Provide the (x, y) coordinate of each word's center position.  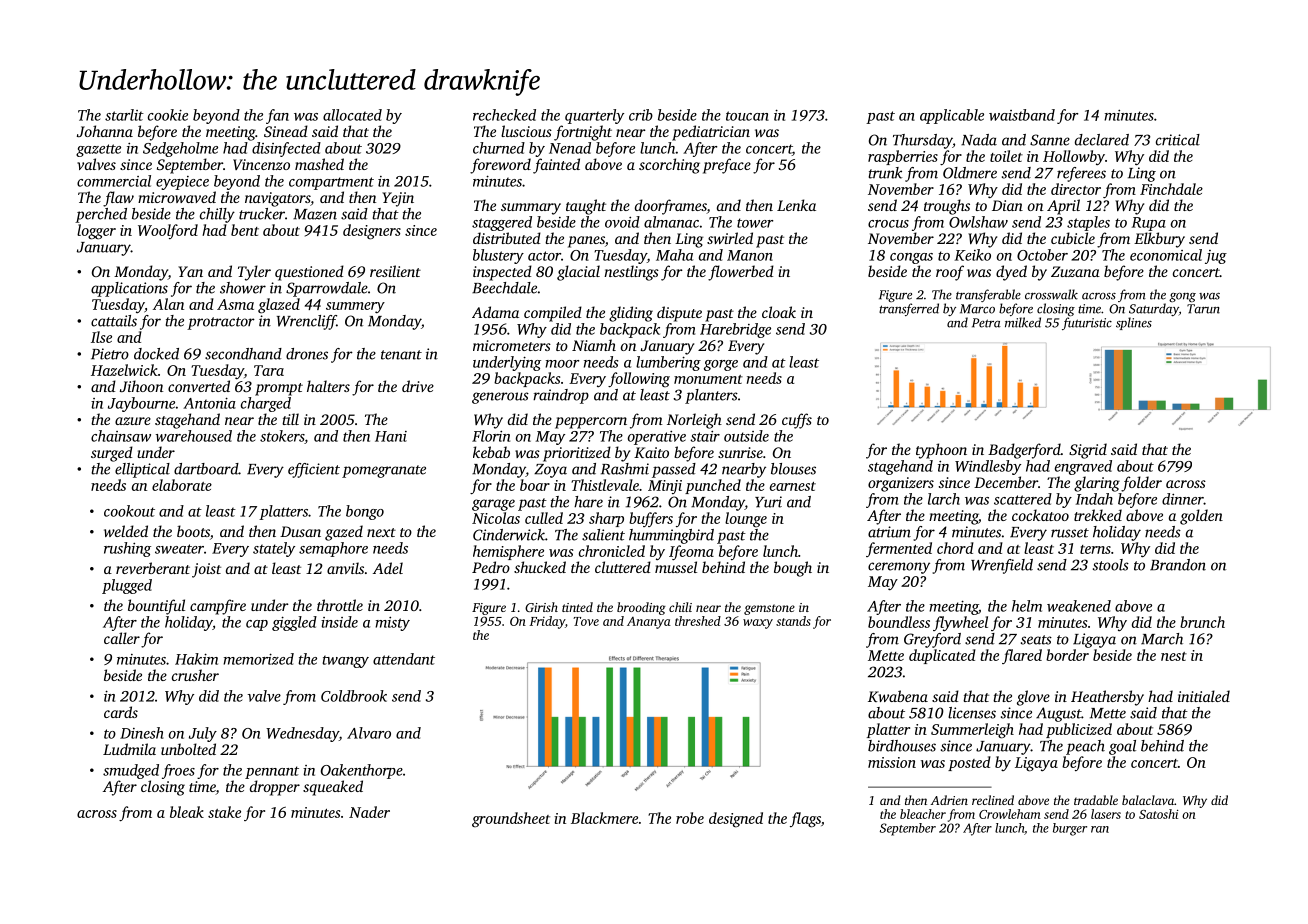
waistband (1022, 115)
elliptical (142, 470)
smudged (131, 771)
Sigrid (1088, 451)
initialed (1204, 696)
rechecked (504, 115)
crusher (195, 675)
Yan (190, 271)
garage (493, 505)
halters (328, 386)
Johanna (105, 131)
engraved (1083, 467)
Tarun (1203, 309)
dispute (679, 314)
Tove (586, 621)
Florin (491, 436)
